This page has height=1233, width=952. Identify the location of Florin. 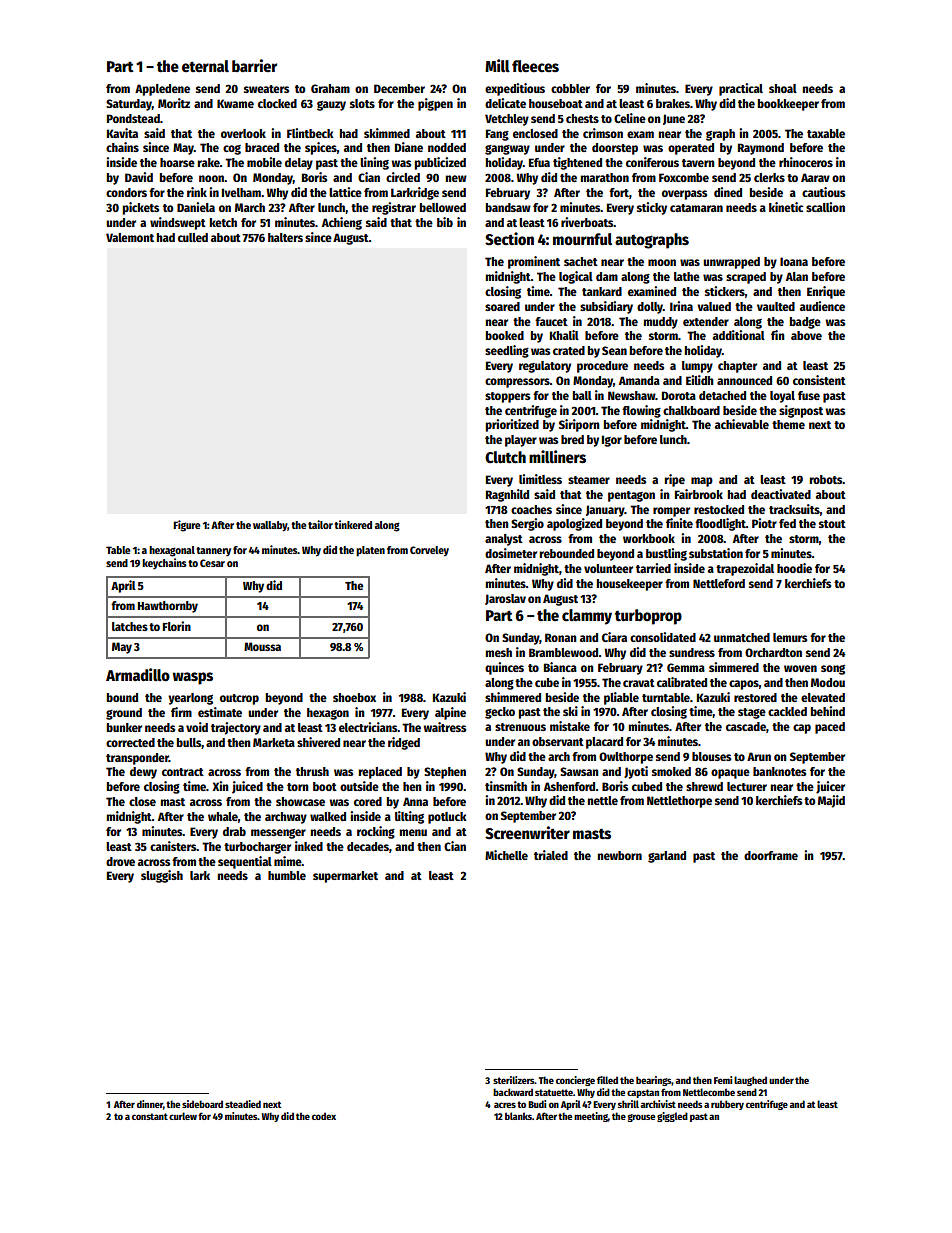
(177, 626).
